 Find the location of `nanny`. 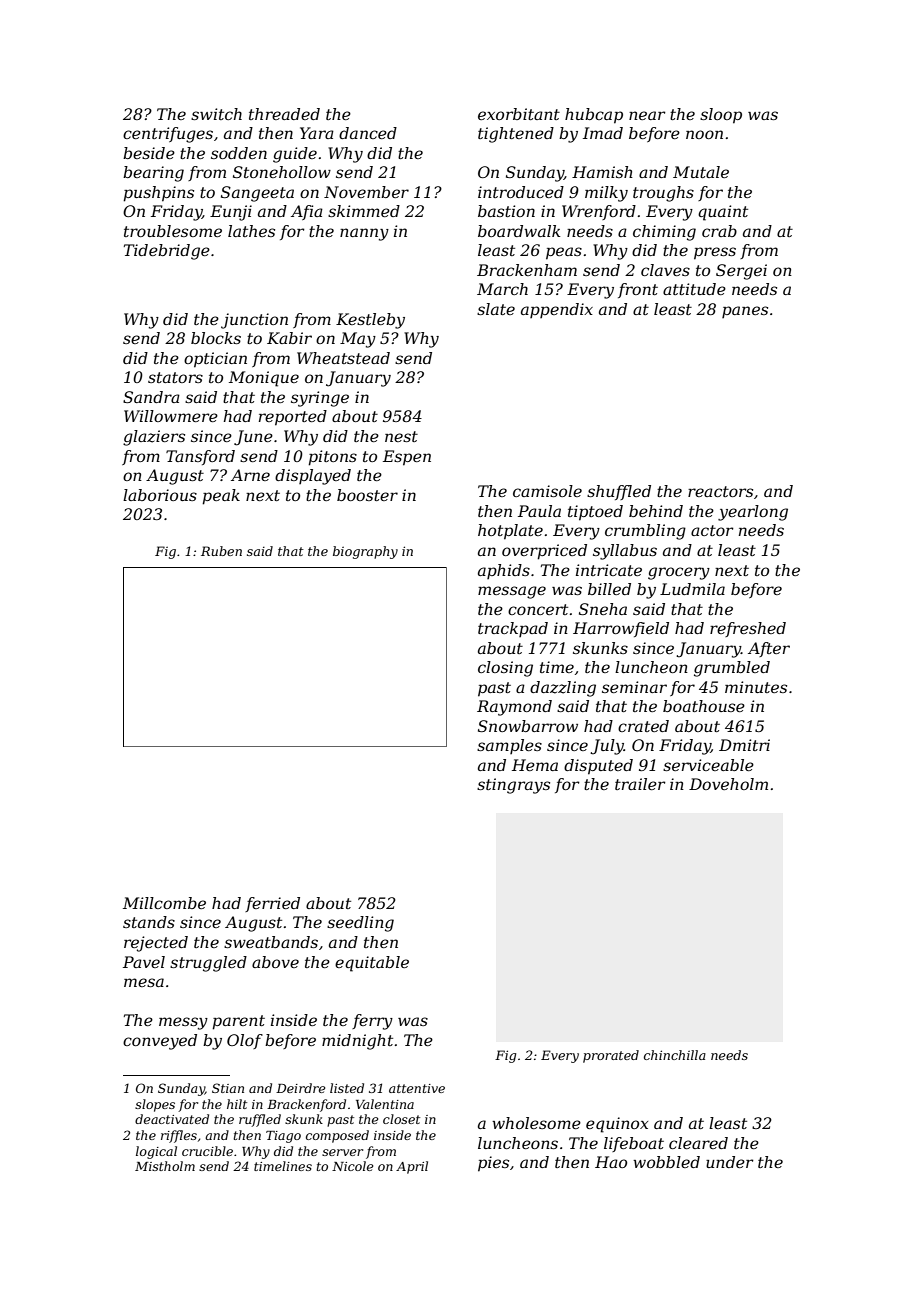

nanny is located at coordinates (364, 234).
